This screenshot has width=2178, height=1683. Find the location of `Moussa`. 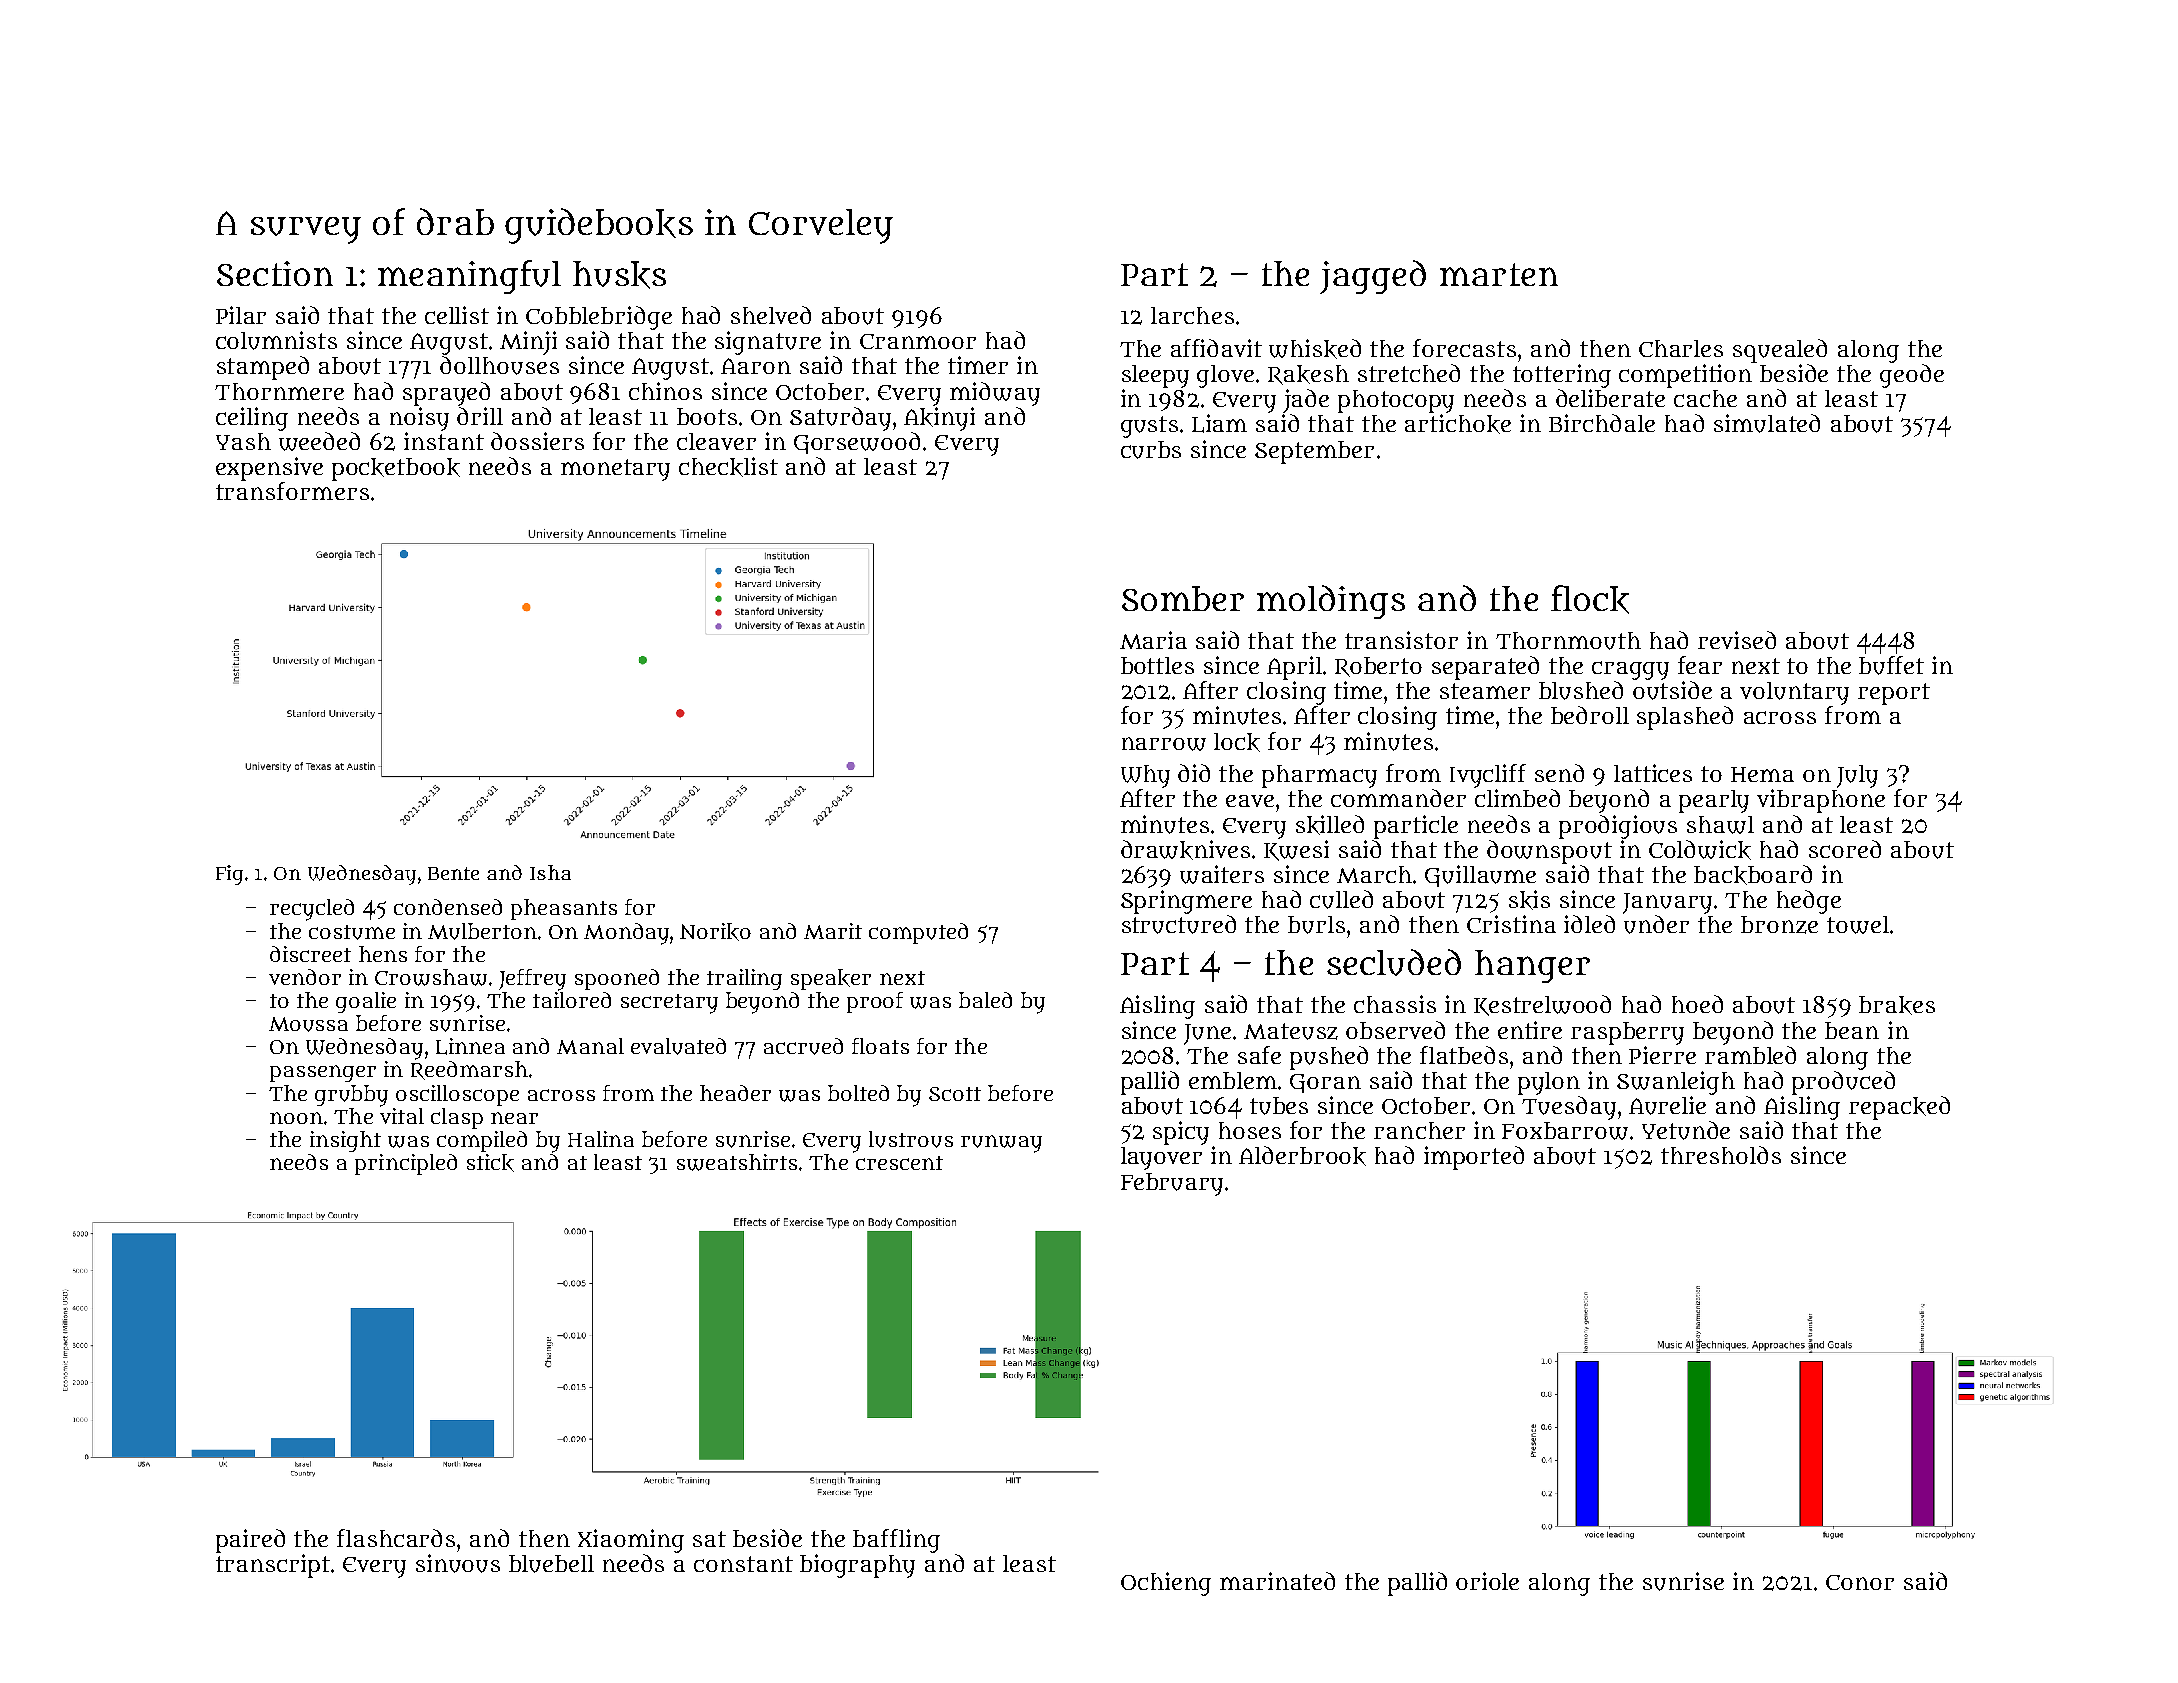

Moussa is located at coordinates (308, 1024).
